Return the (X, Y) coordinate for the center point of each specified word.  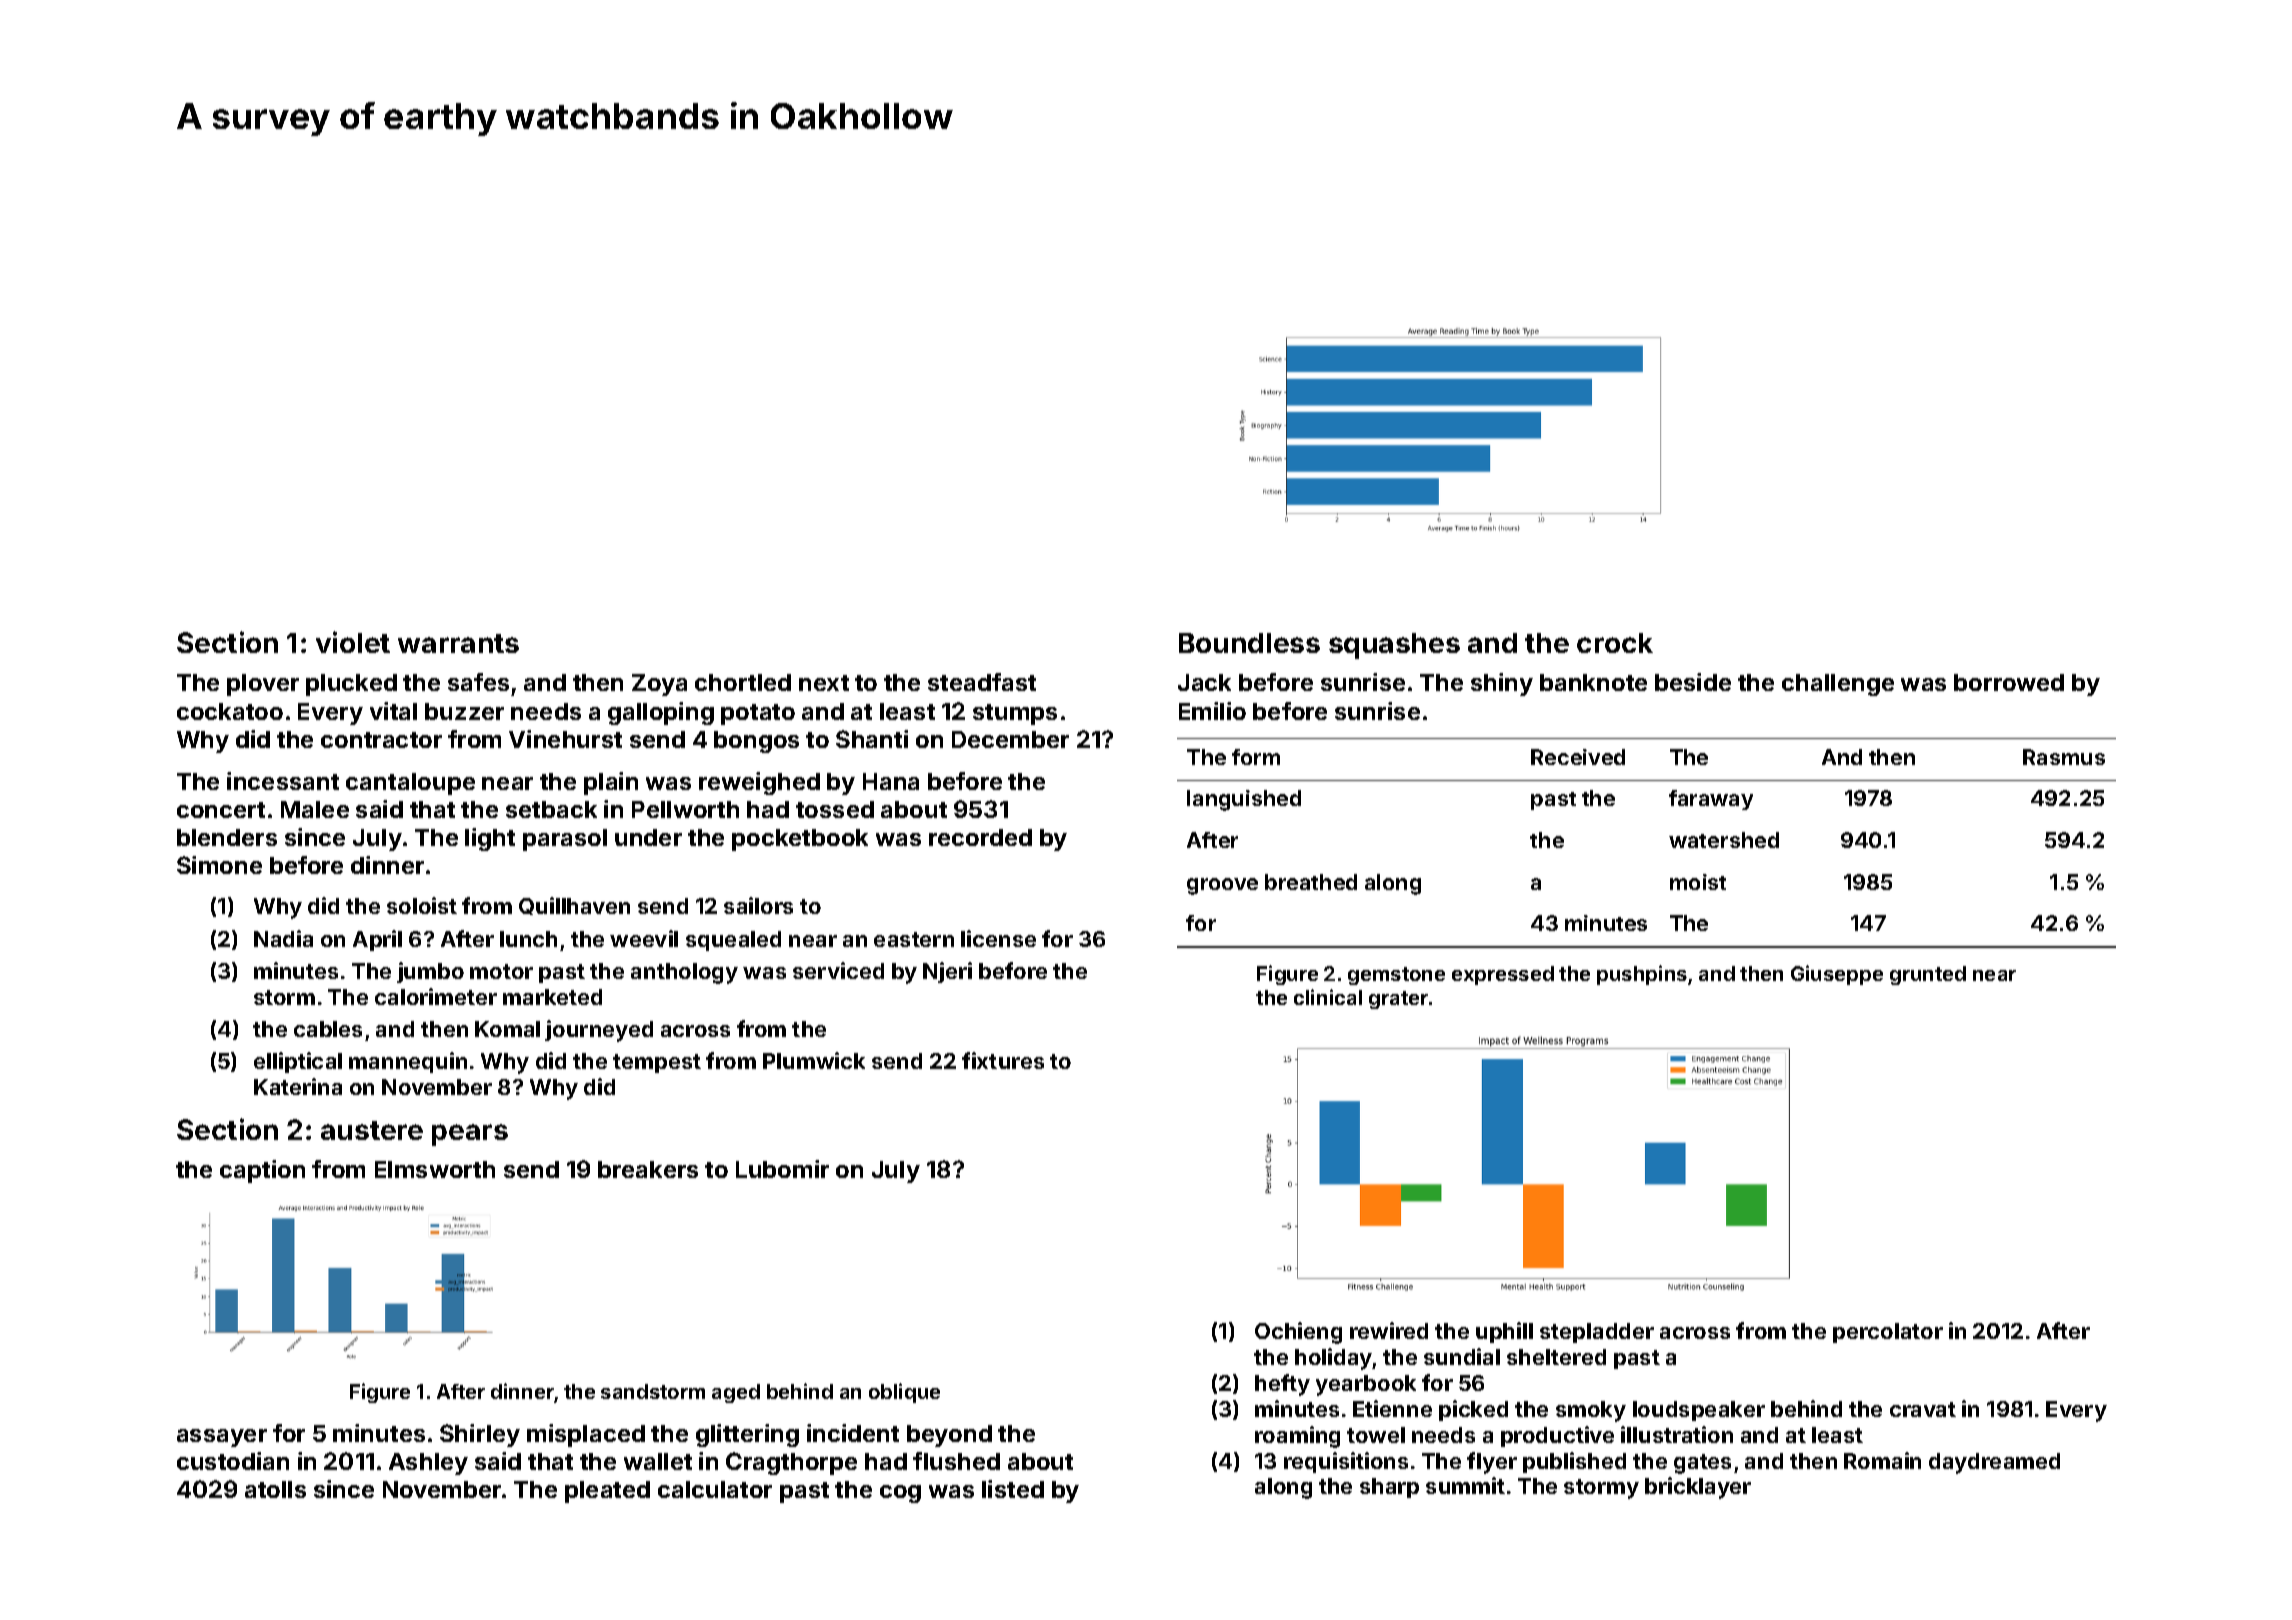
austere (372, 1130)
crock (1615, 643)
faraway (1711, 800)
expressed (1503, 975)
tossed (835, 809)
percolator (1888, 1333)
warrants (458, 643)
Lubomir (782, 1169)
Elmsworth (435, 1169)
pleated (607, 1492)
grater (1398, 1000)
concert (221, 810)
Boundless (1249, 643)
